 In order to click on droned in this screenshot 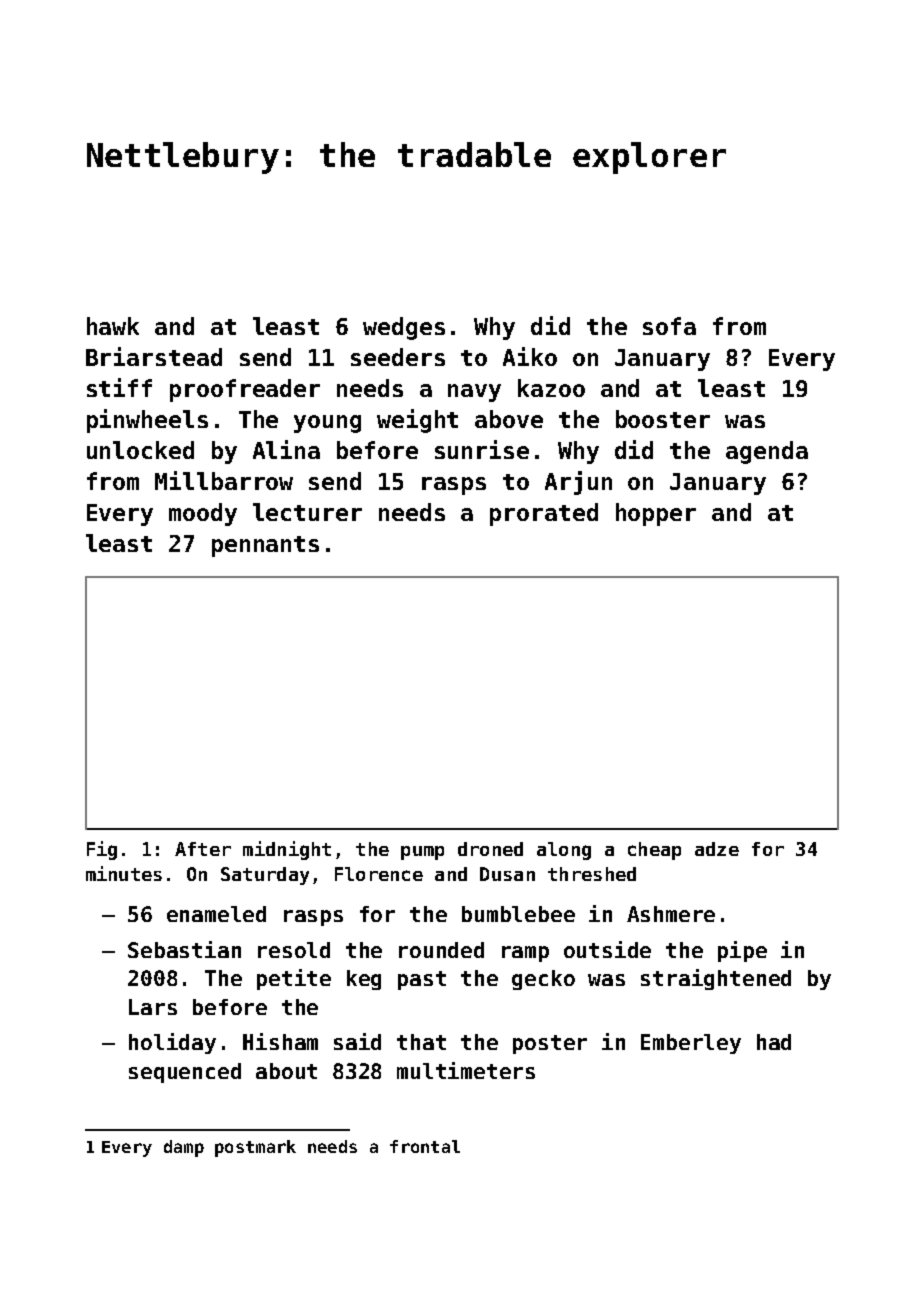, I will do `click(490, 849)`.
